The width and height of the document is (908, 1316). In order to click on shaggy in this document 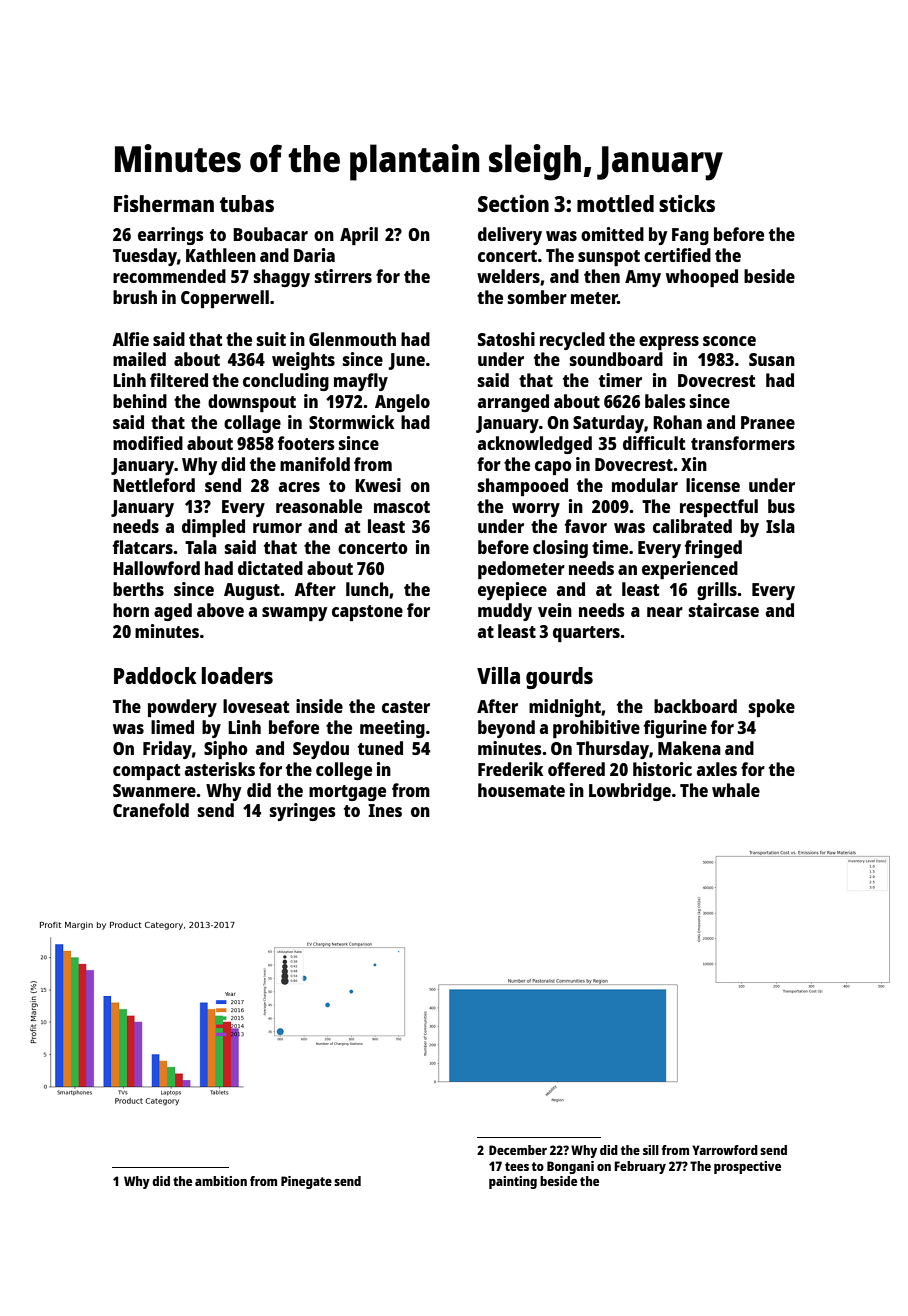, I will do `click(282, 278)`.
